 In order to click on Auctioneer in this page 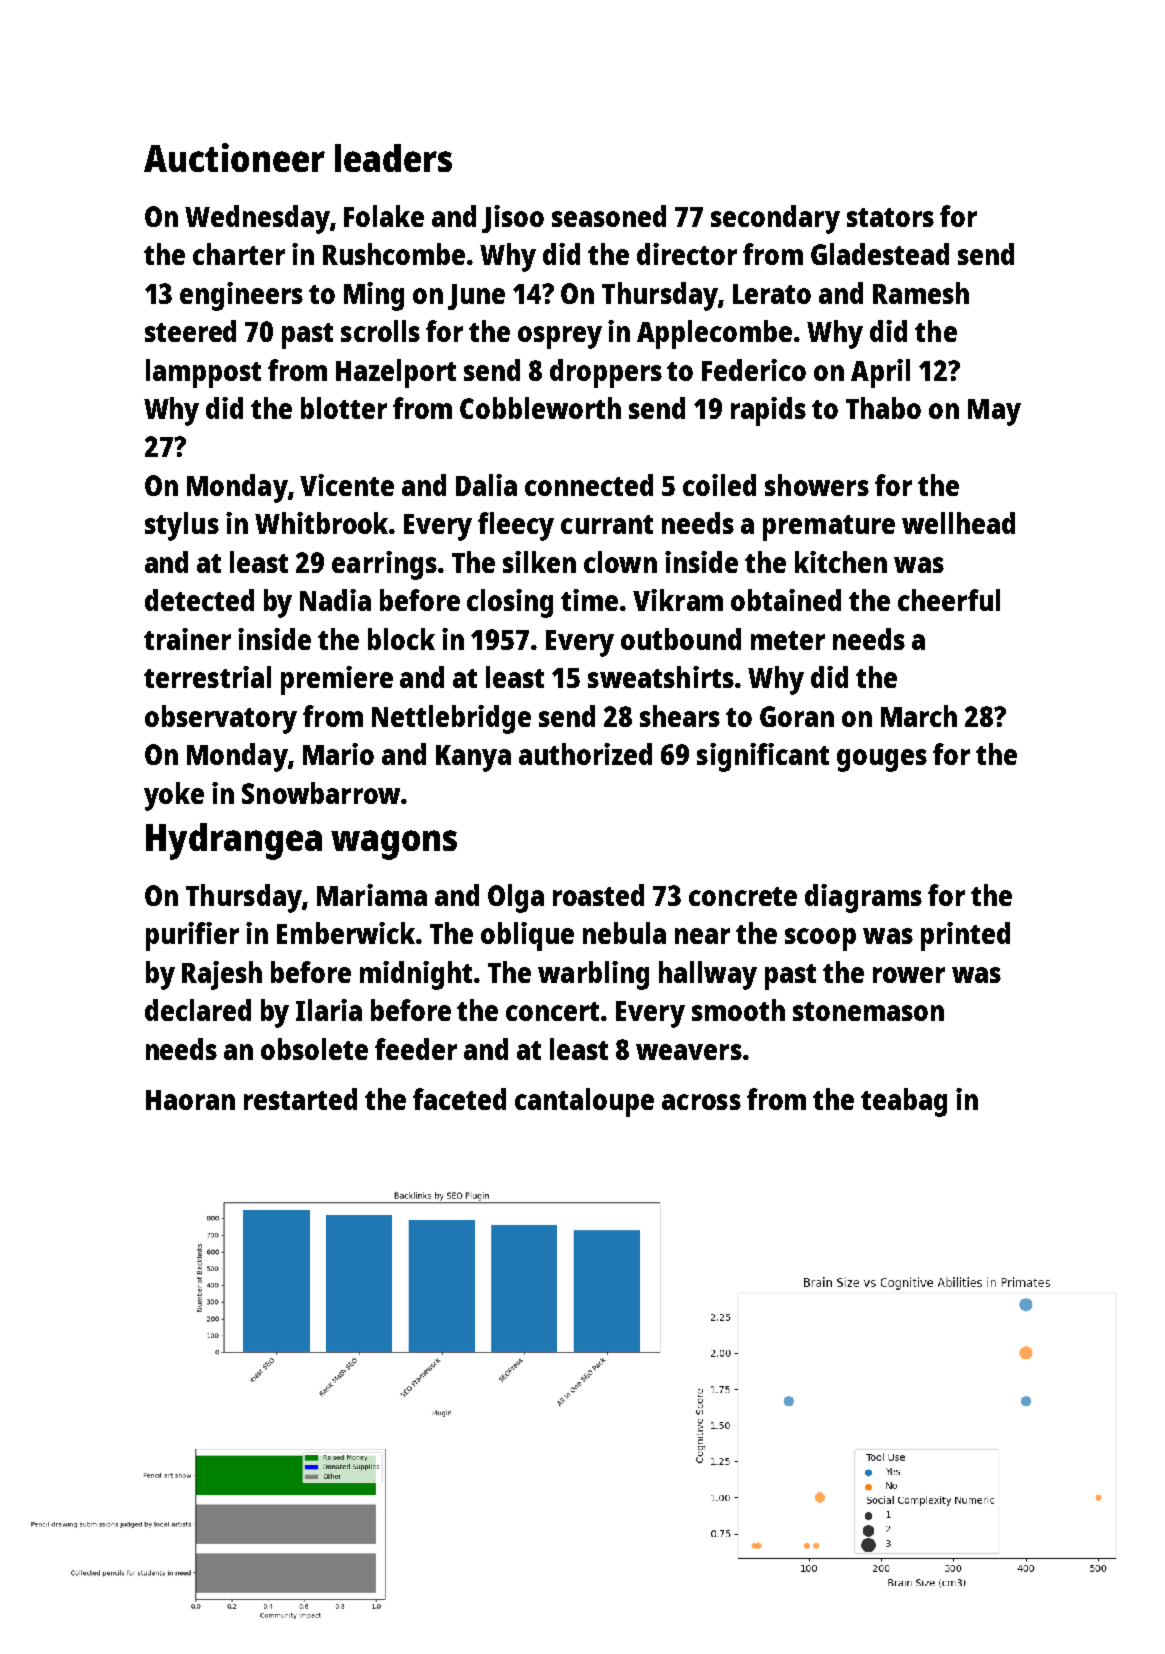, I will do `click(234, 157)`.
